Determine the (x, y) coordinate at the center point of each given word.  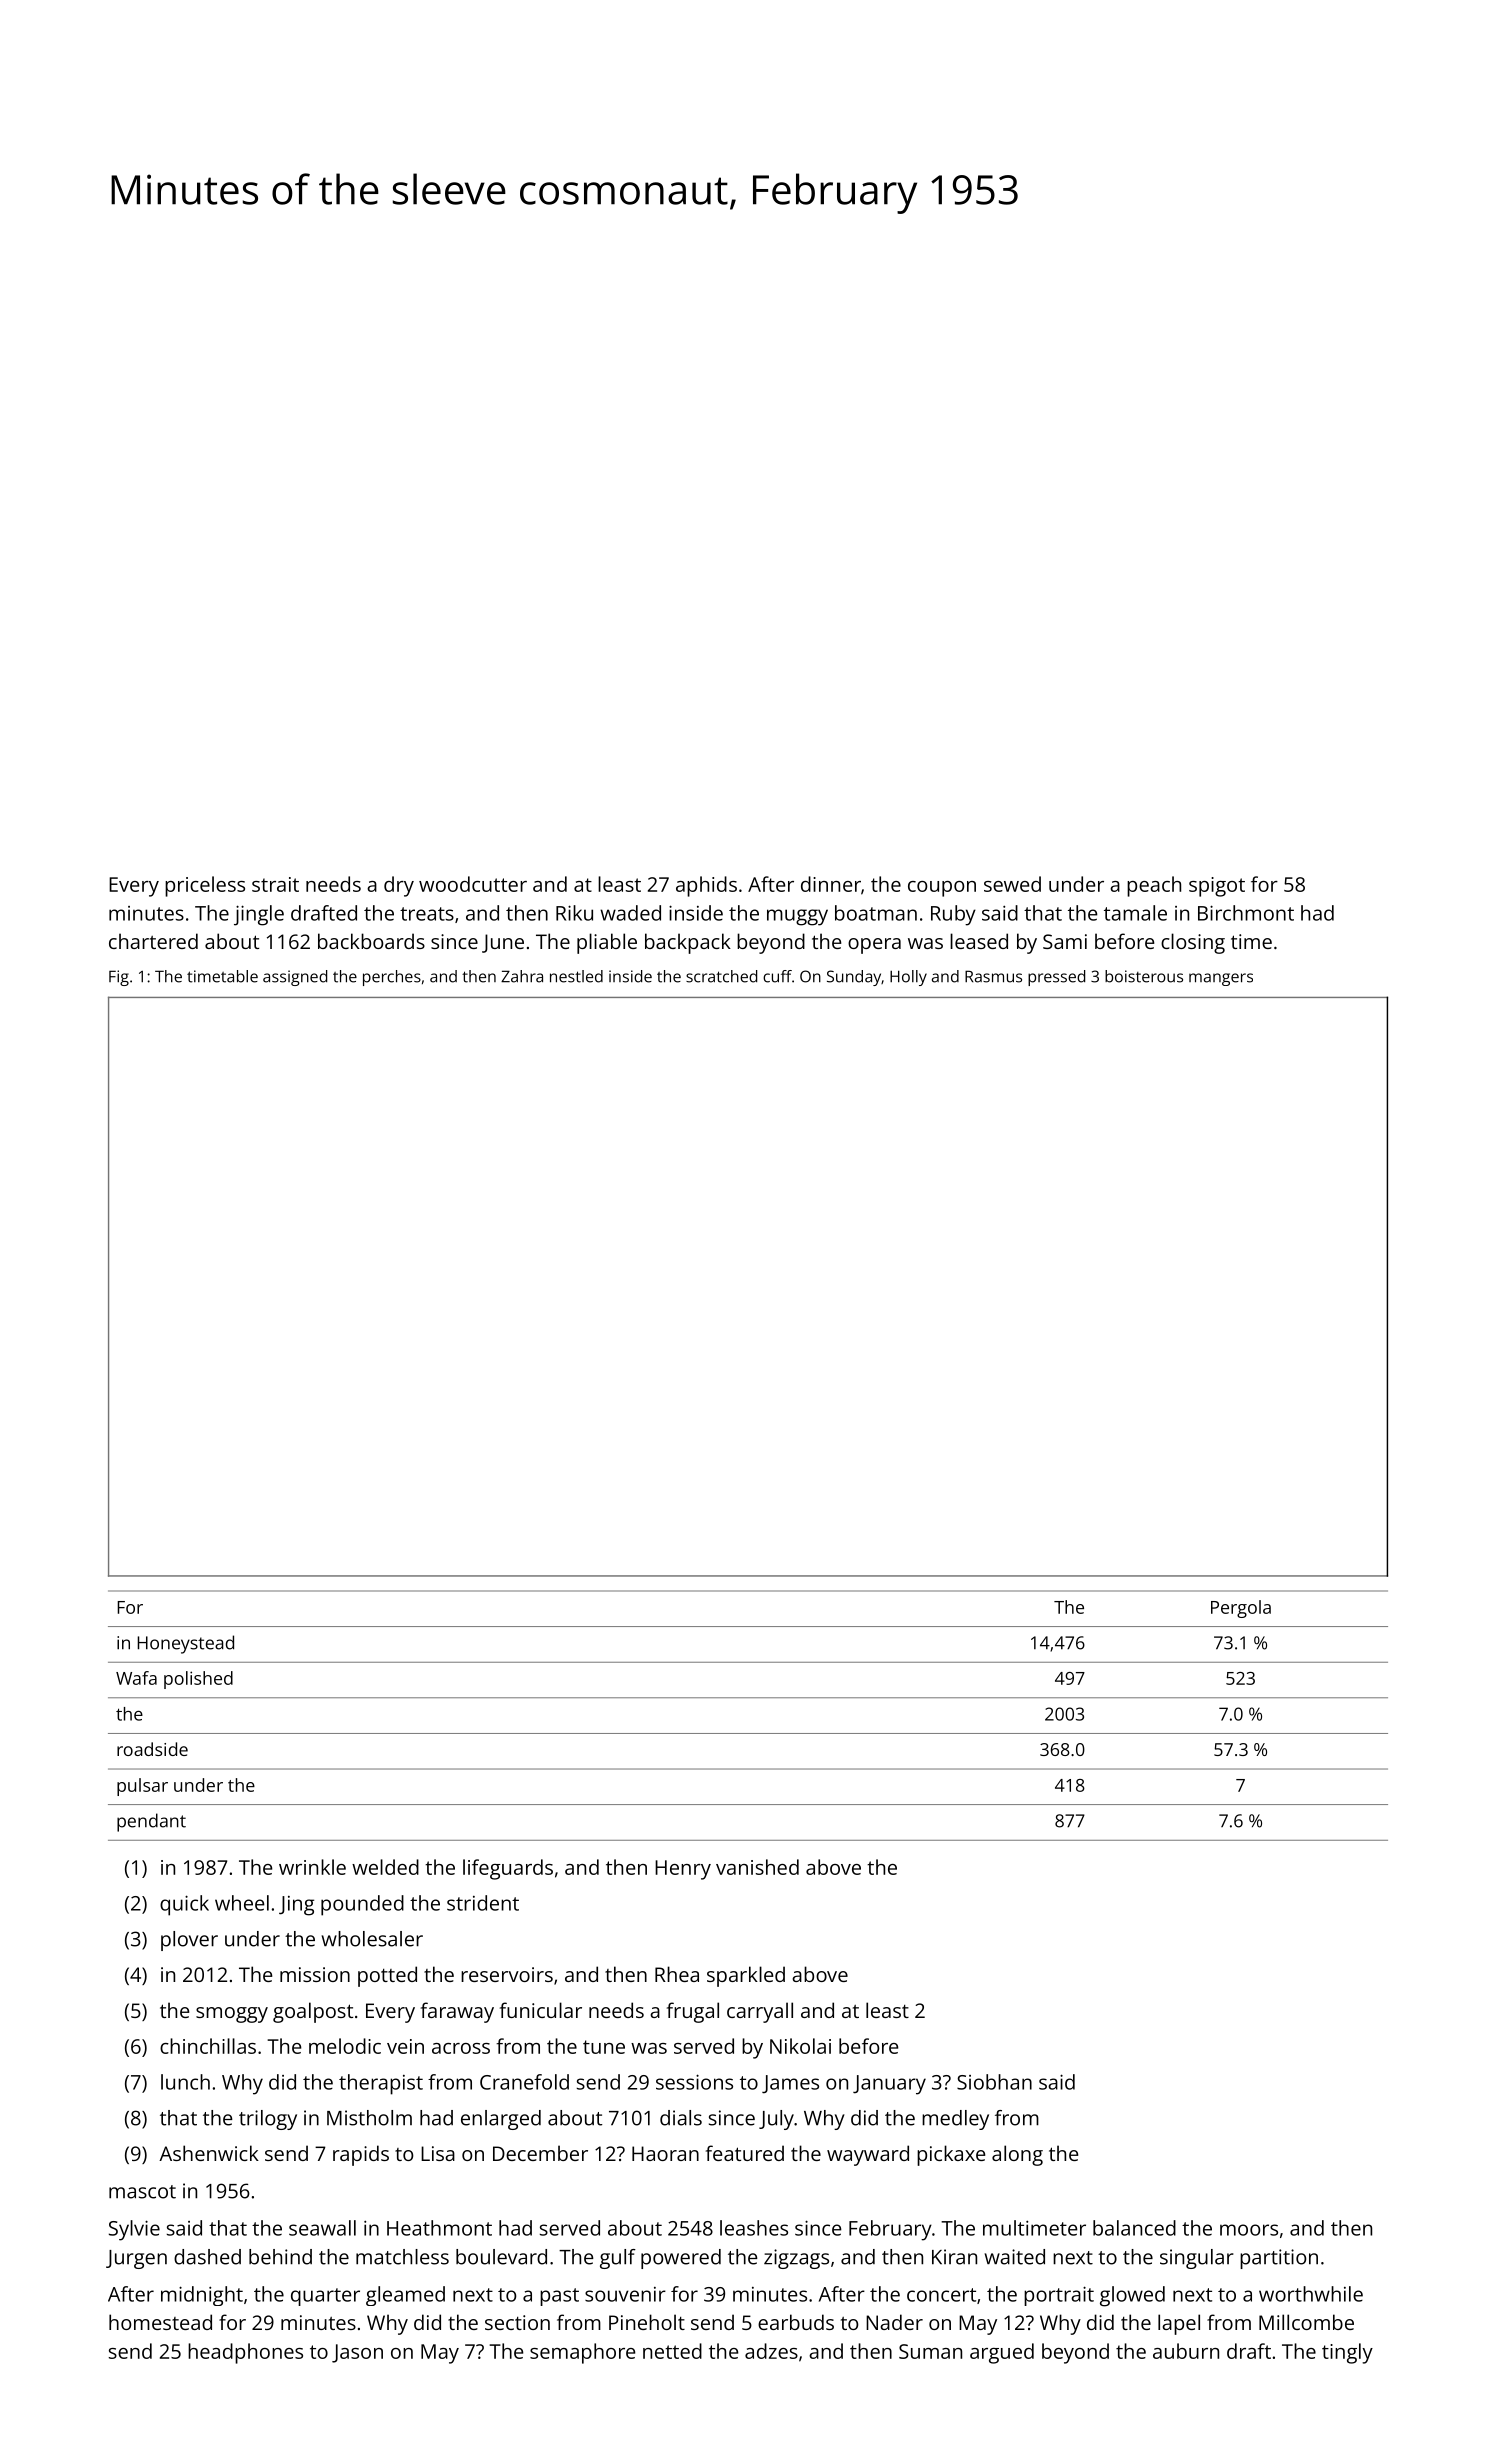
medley (955, 2120)
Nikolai (800, 2046)
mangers (1221, 979)
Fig (119, 978)
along (1017, 2155)
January (889, 2085)
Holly (908, 978)
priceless (205, 886)
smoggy (232, 2015)
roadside (152, 1749)
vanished (757, 1867)
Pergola (1241, 1609)
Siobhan (994, 2082)
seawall (322, 2228)
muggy (797, 917)
